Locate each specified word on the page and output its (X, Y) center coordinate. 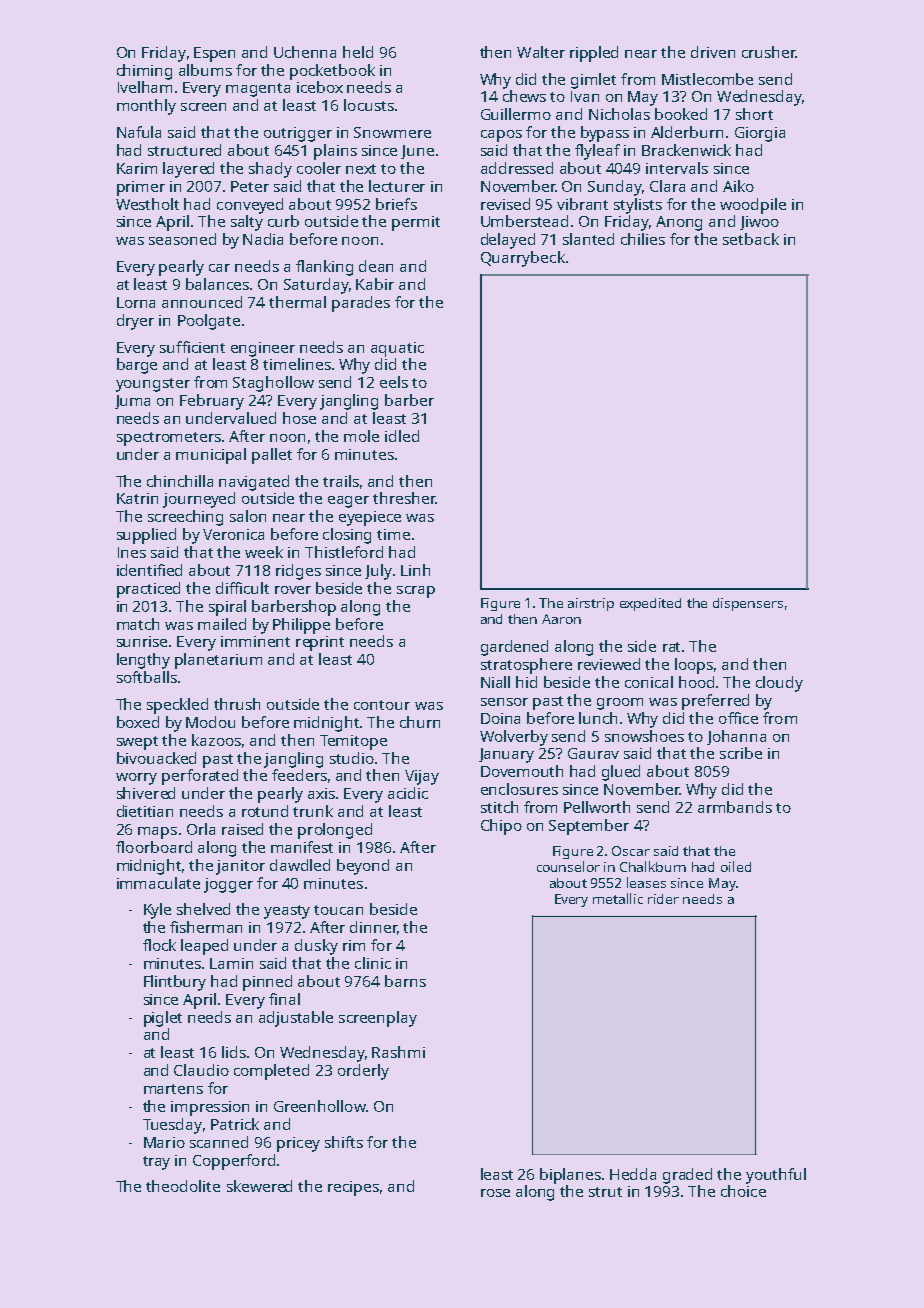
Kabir (375, 284)
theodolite (183, 1186)
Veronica (233, 534)
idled (402, 436)
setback (751, 239)
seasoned (182, 239)
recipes (353, 1188)
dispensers (748, 604)
